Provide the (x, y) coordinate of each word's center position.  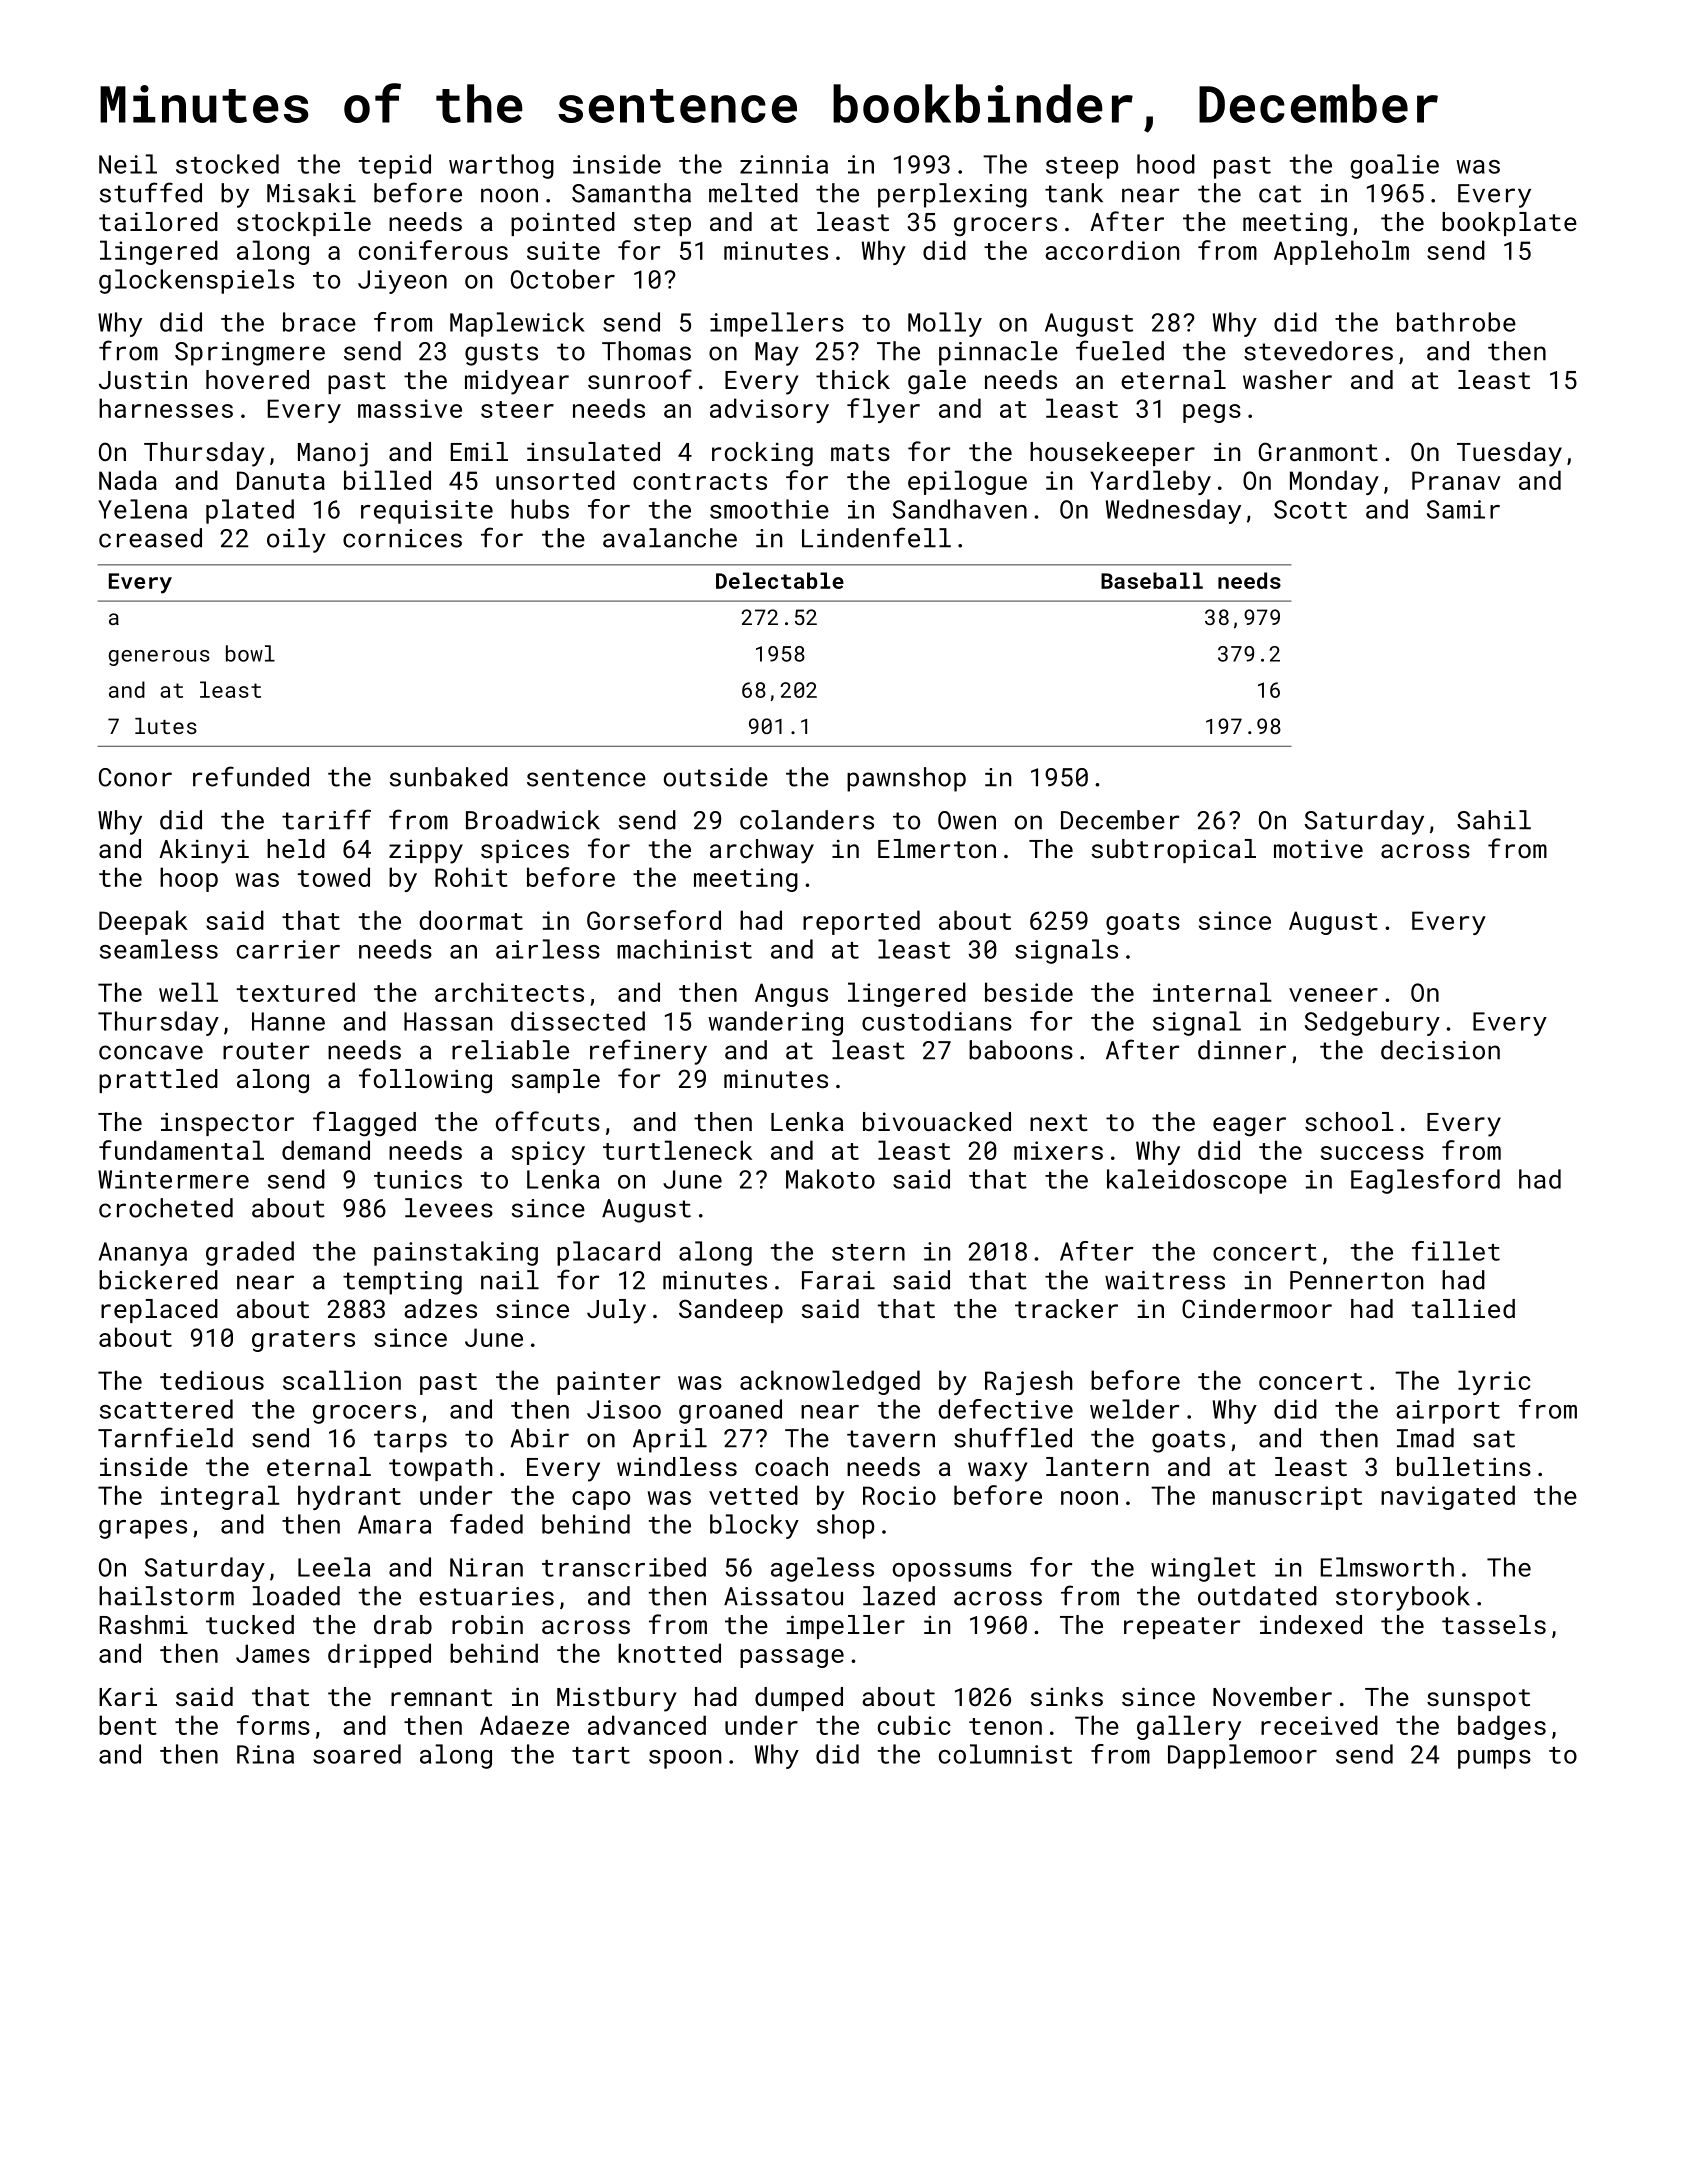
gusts (501, 354)
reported (861, 922)
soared (357, 1754)
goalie (1394, 166)
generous (159, 658)
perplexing (952, 195)
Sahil (1494, 820)
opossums (952, 1572)
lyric (1494, 1382)
